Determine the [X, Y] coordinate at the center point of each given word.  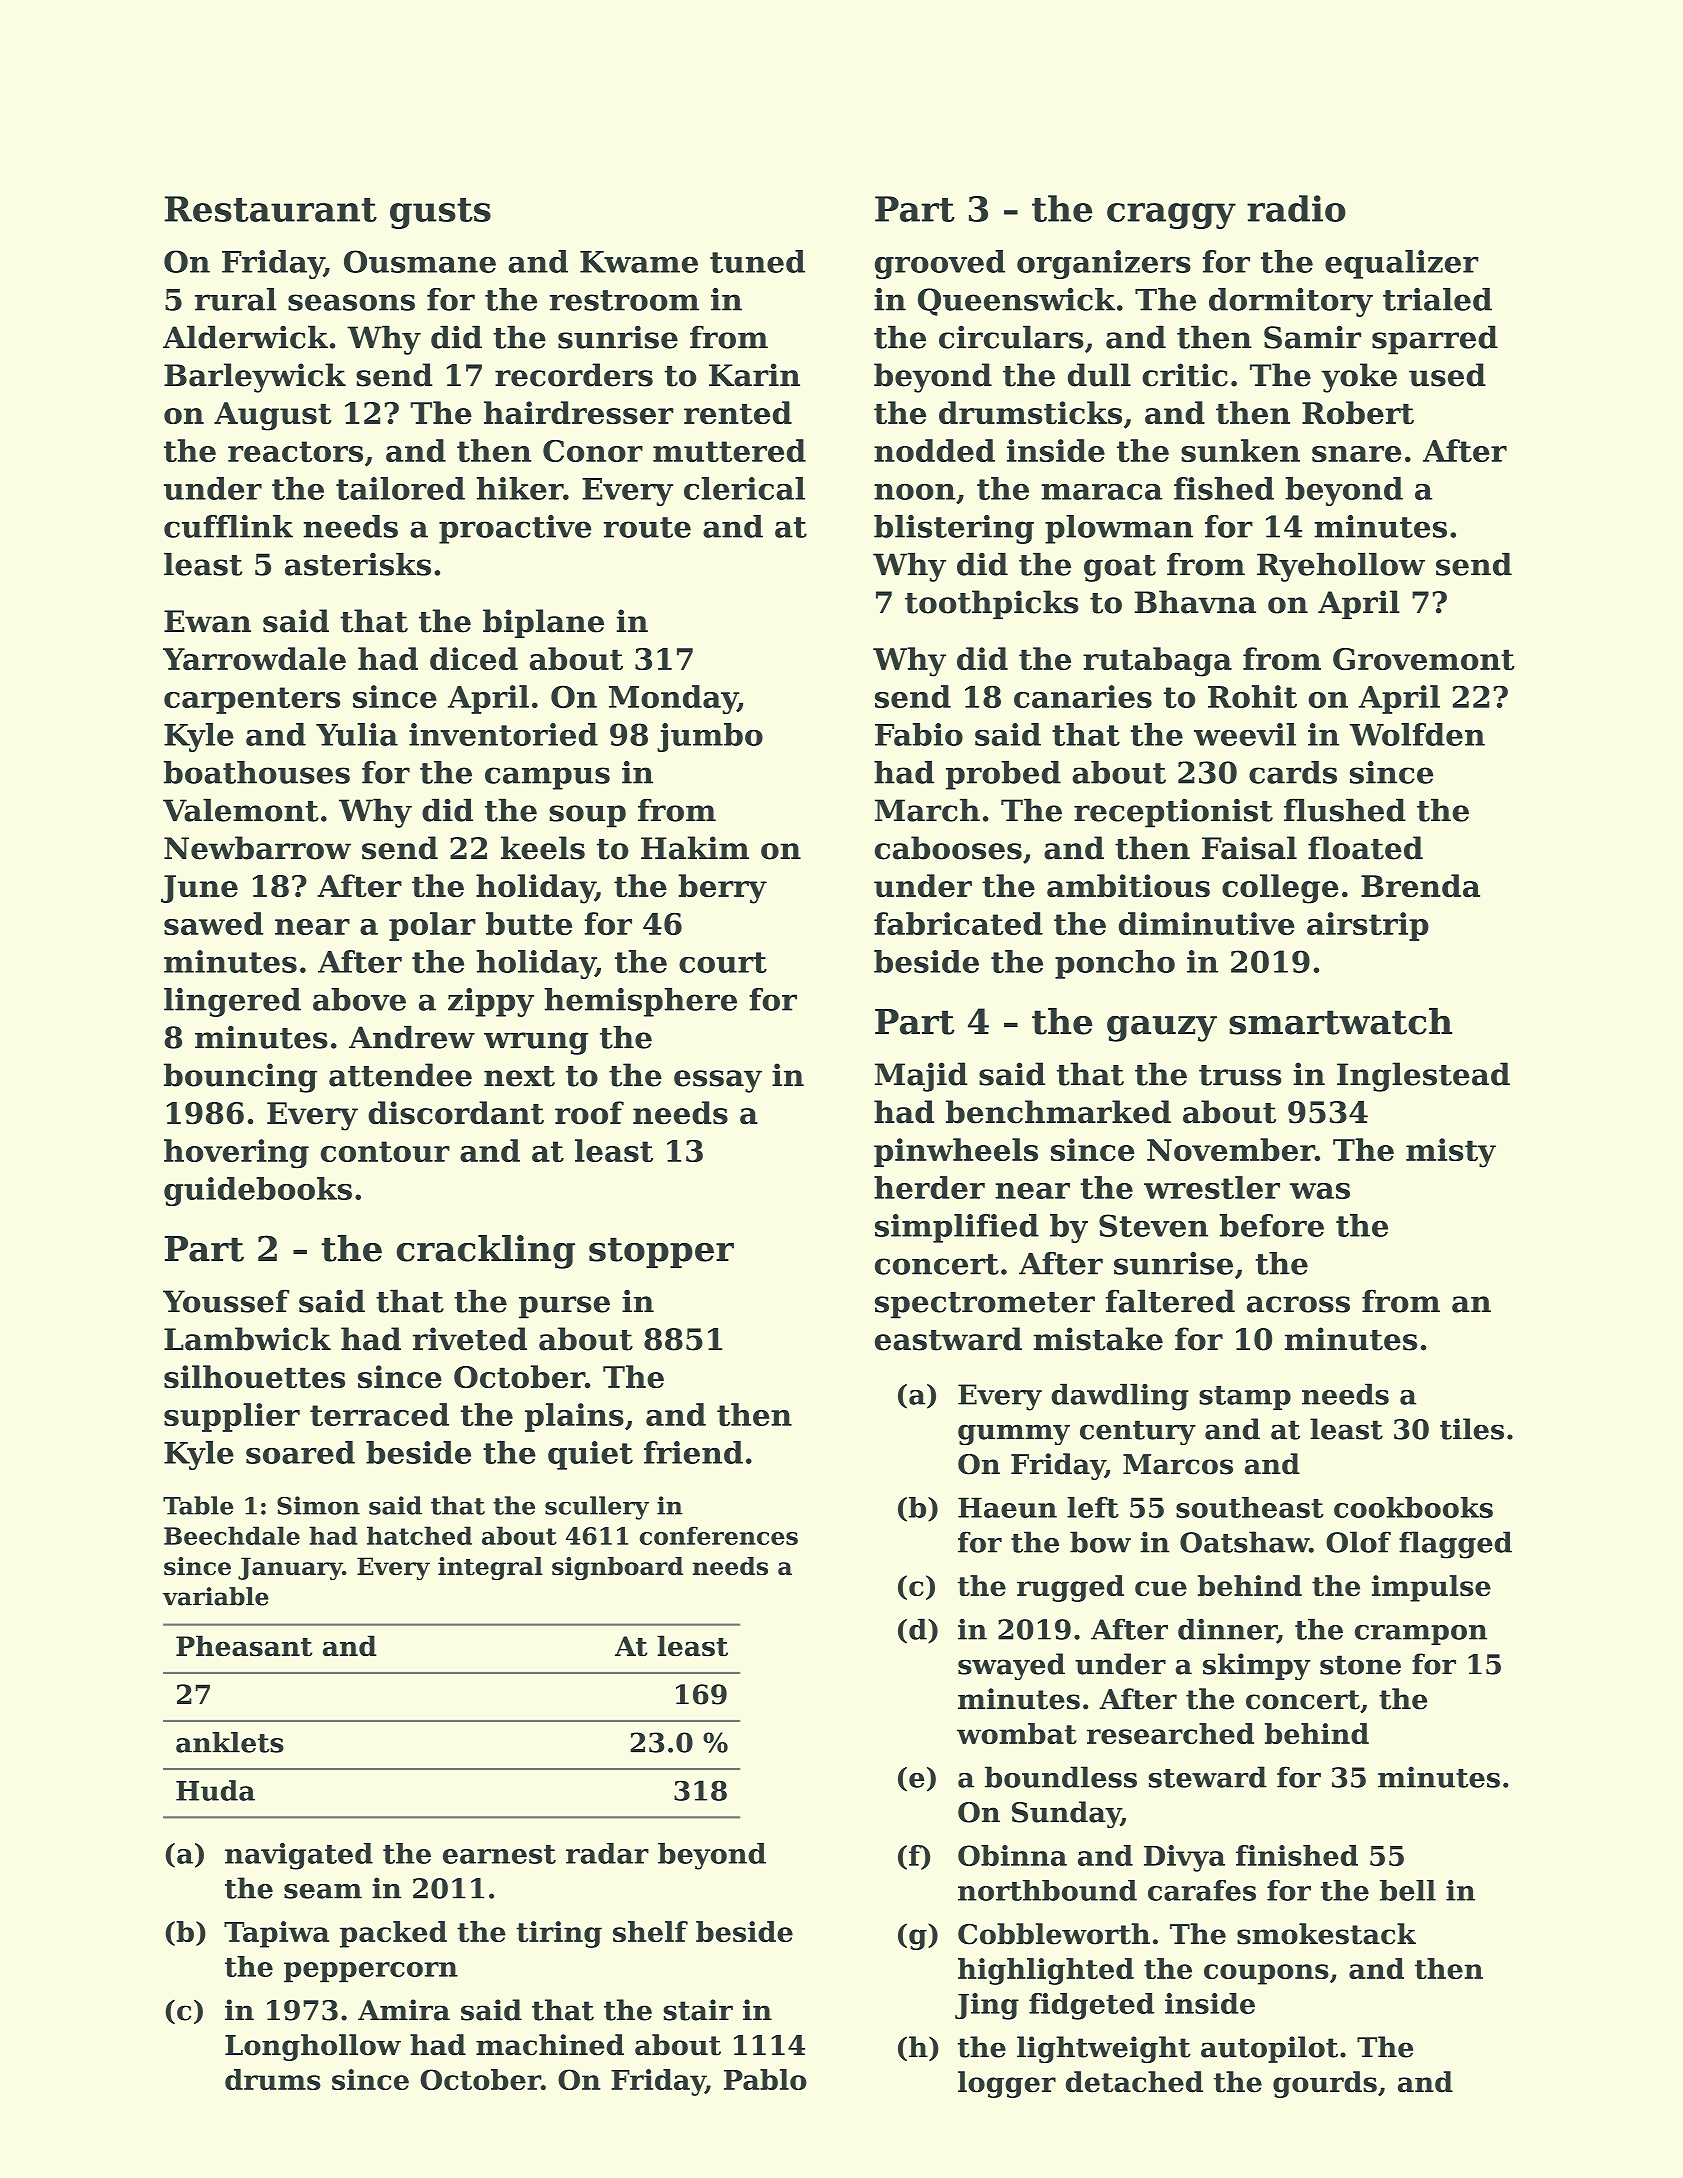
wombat [1017, 1733]
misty [1451, 1153]
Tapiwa [276, 1934]
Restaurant [271, 209]
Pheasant [244, 1646]
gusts [440, 213]
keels [543, 848]
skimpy [1257, 1666]
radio [1296, 208]
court [723, 962]
